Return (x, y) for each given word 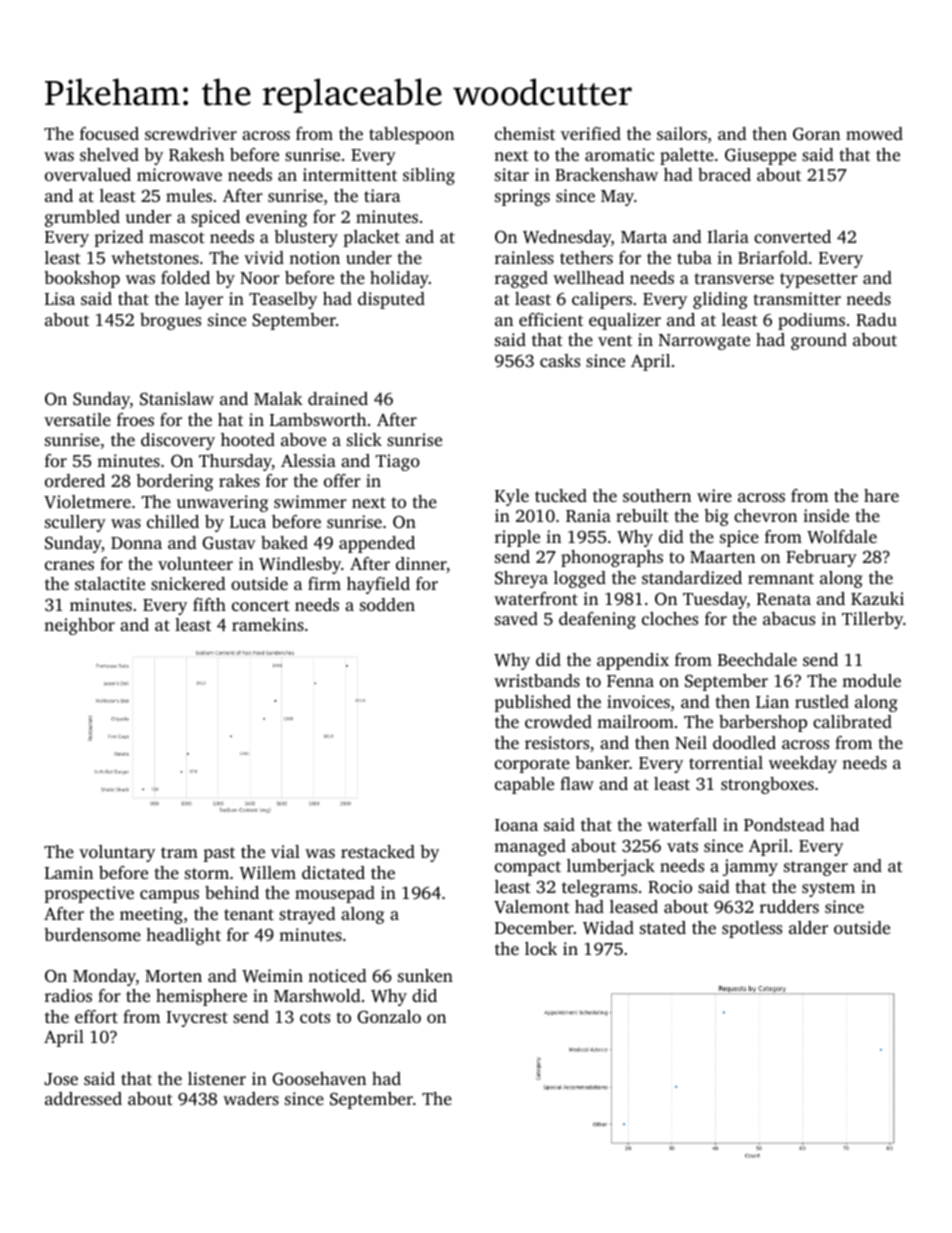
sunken (425, 975)
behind (232, 892)
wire (714, 495)
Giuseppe (760, 156)
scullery (75, 523)
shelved (109, 154)
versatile (77, 419)
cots (315, 1017)
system (828, 889)
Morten (173, 976)
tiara (382, 195)
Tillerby (872, 620)
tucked (561, 495)
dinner (421, 565)
